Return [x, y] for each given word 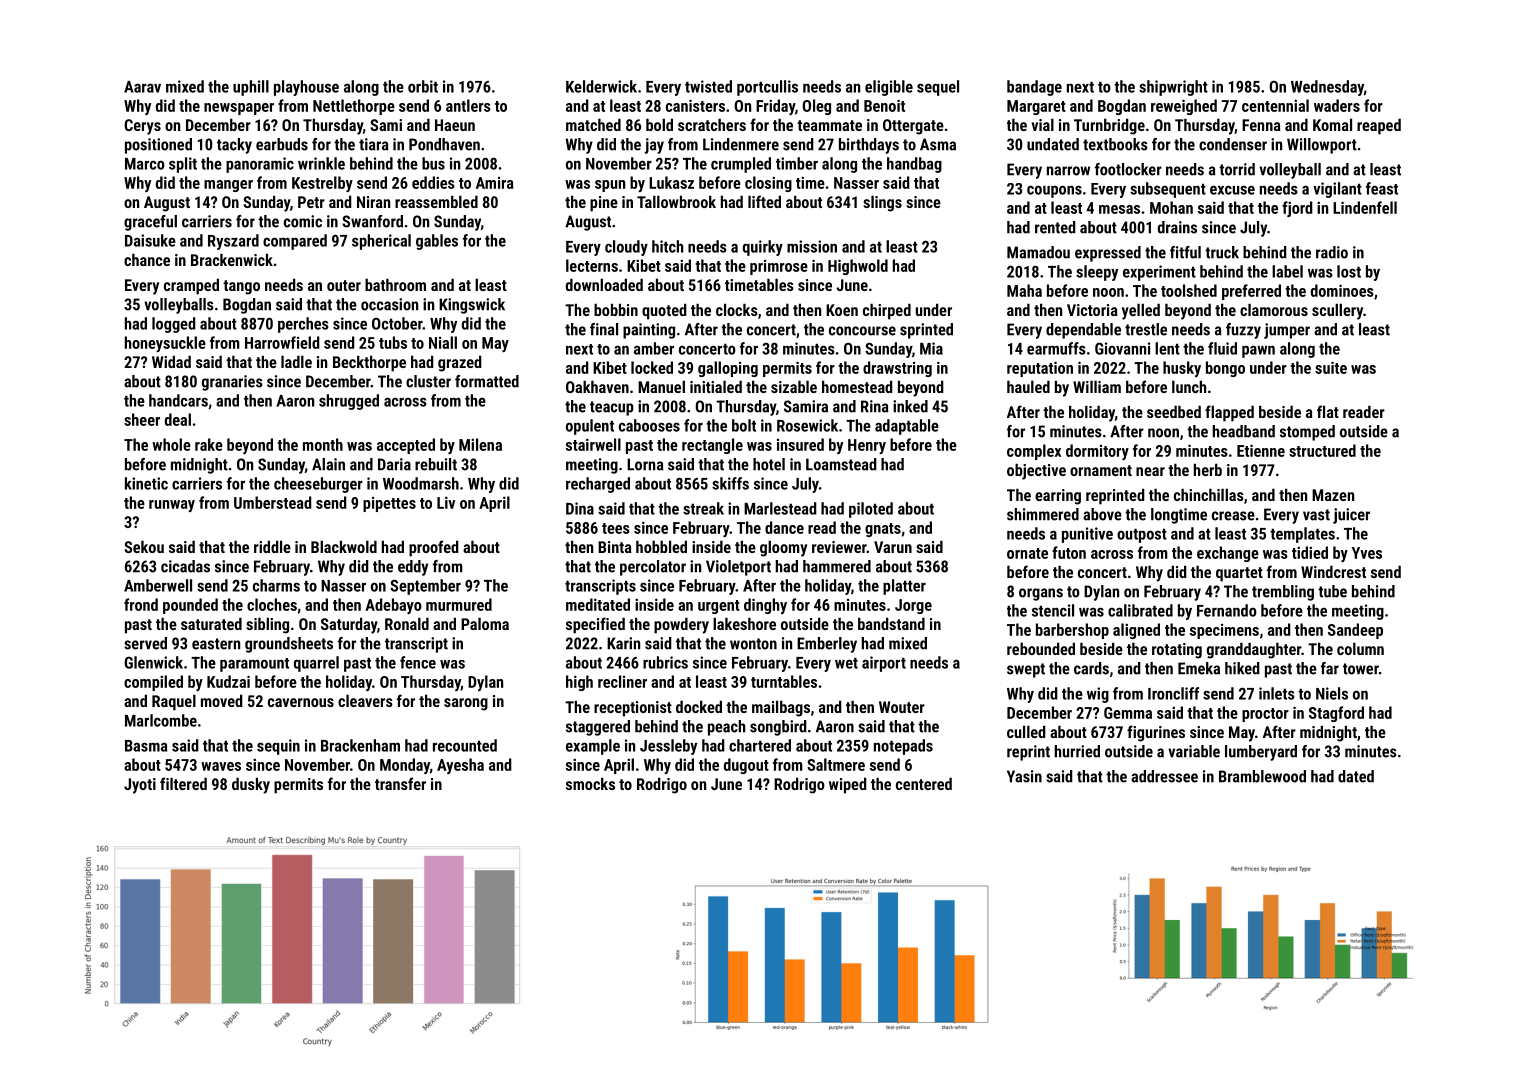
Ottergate [913, 127]
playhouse [306, 88]
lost [1349, 271]
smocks [590, 783]
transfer [400, 783]
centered [924, 783]
